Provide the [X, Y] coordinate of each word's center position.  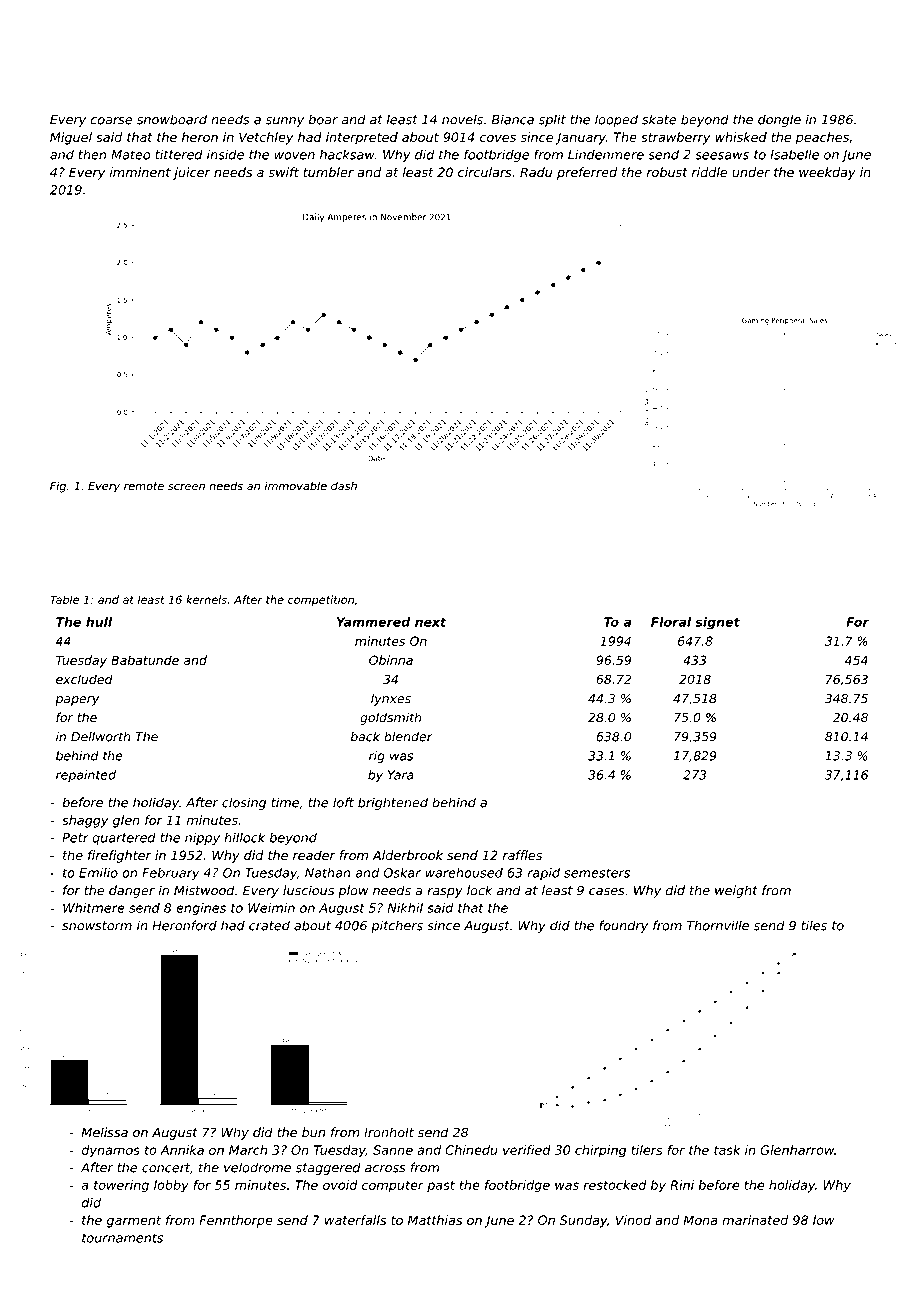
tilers [647, 1150]
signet [717, 623]
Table [64, 599]
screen [186, 487]
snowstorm [97, 926]
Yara [401, 775]
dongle [779, 120]
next [431, 622]
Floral [671, 622]
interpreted [362, 138]
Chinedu [472, 1150]
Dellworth [101, 736]
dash [344, 486]
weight [736, 891]
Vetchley [266, 138]
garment [134, 1222]
